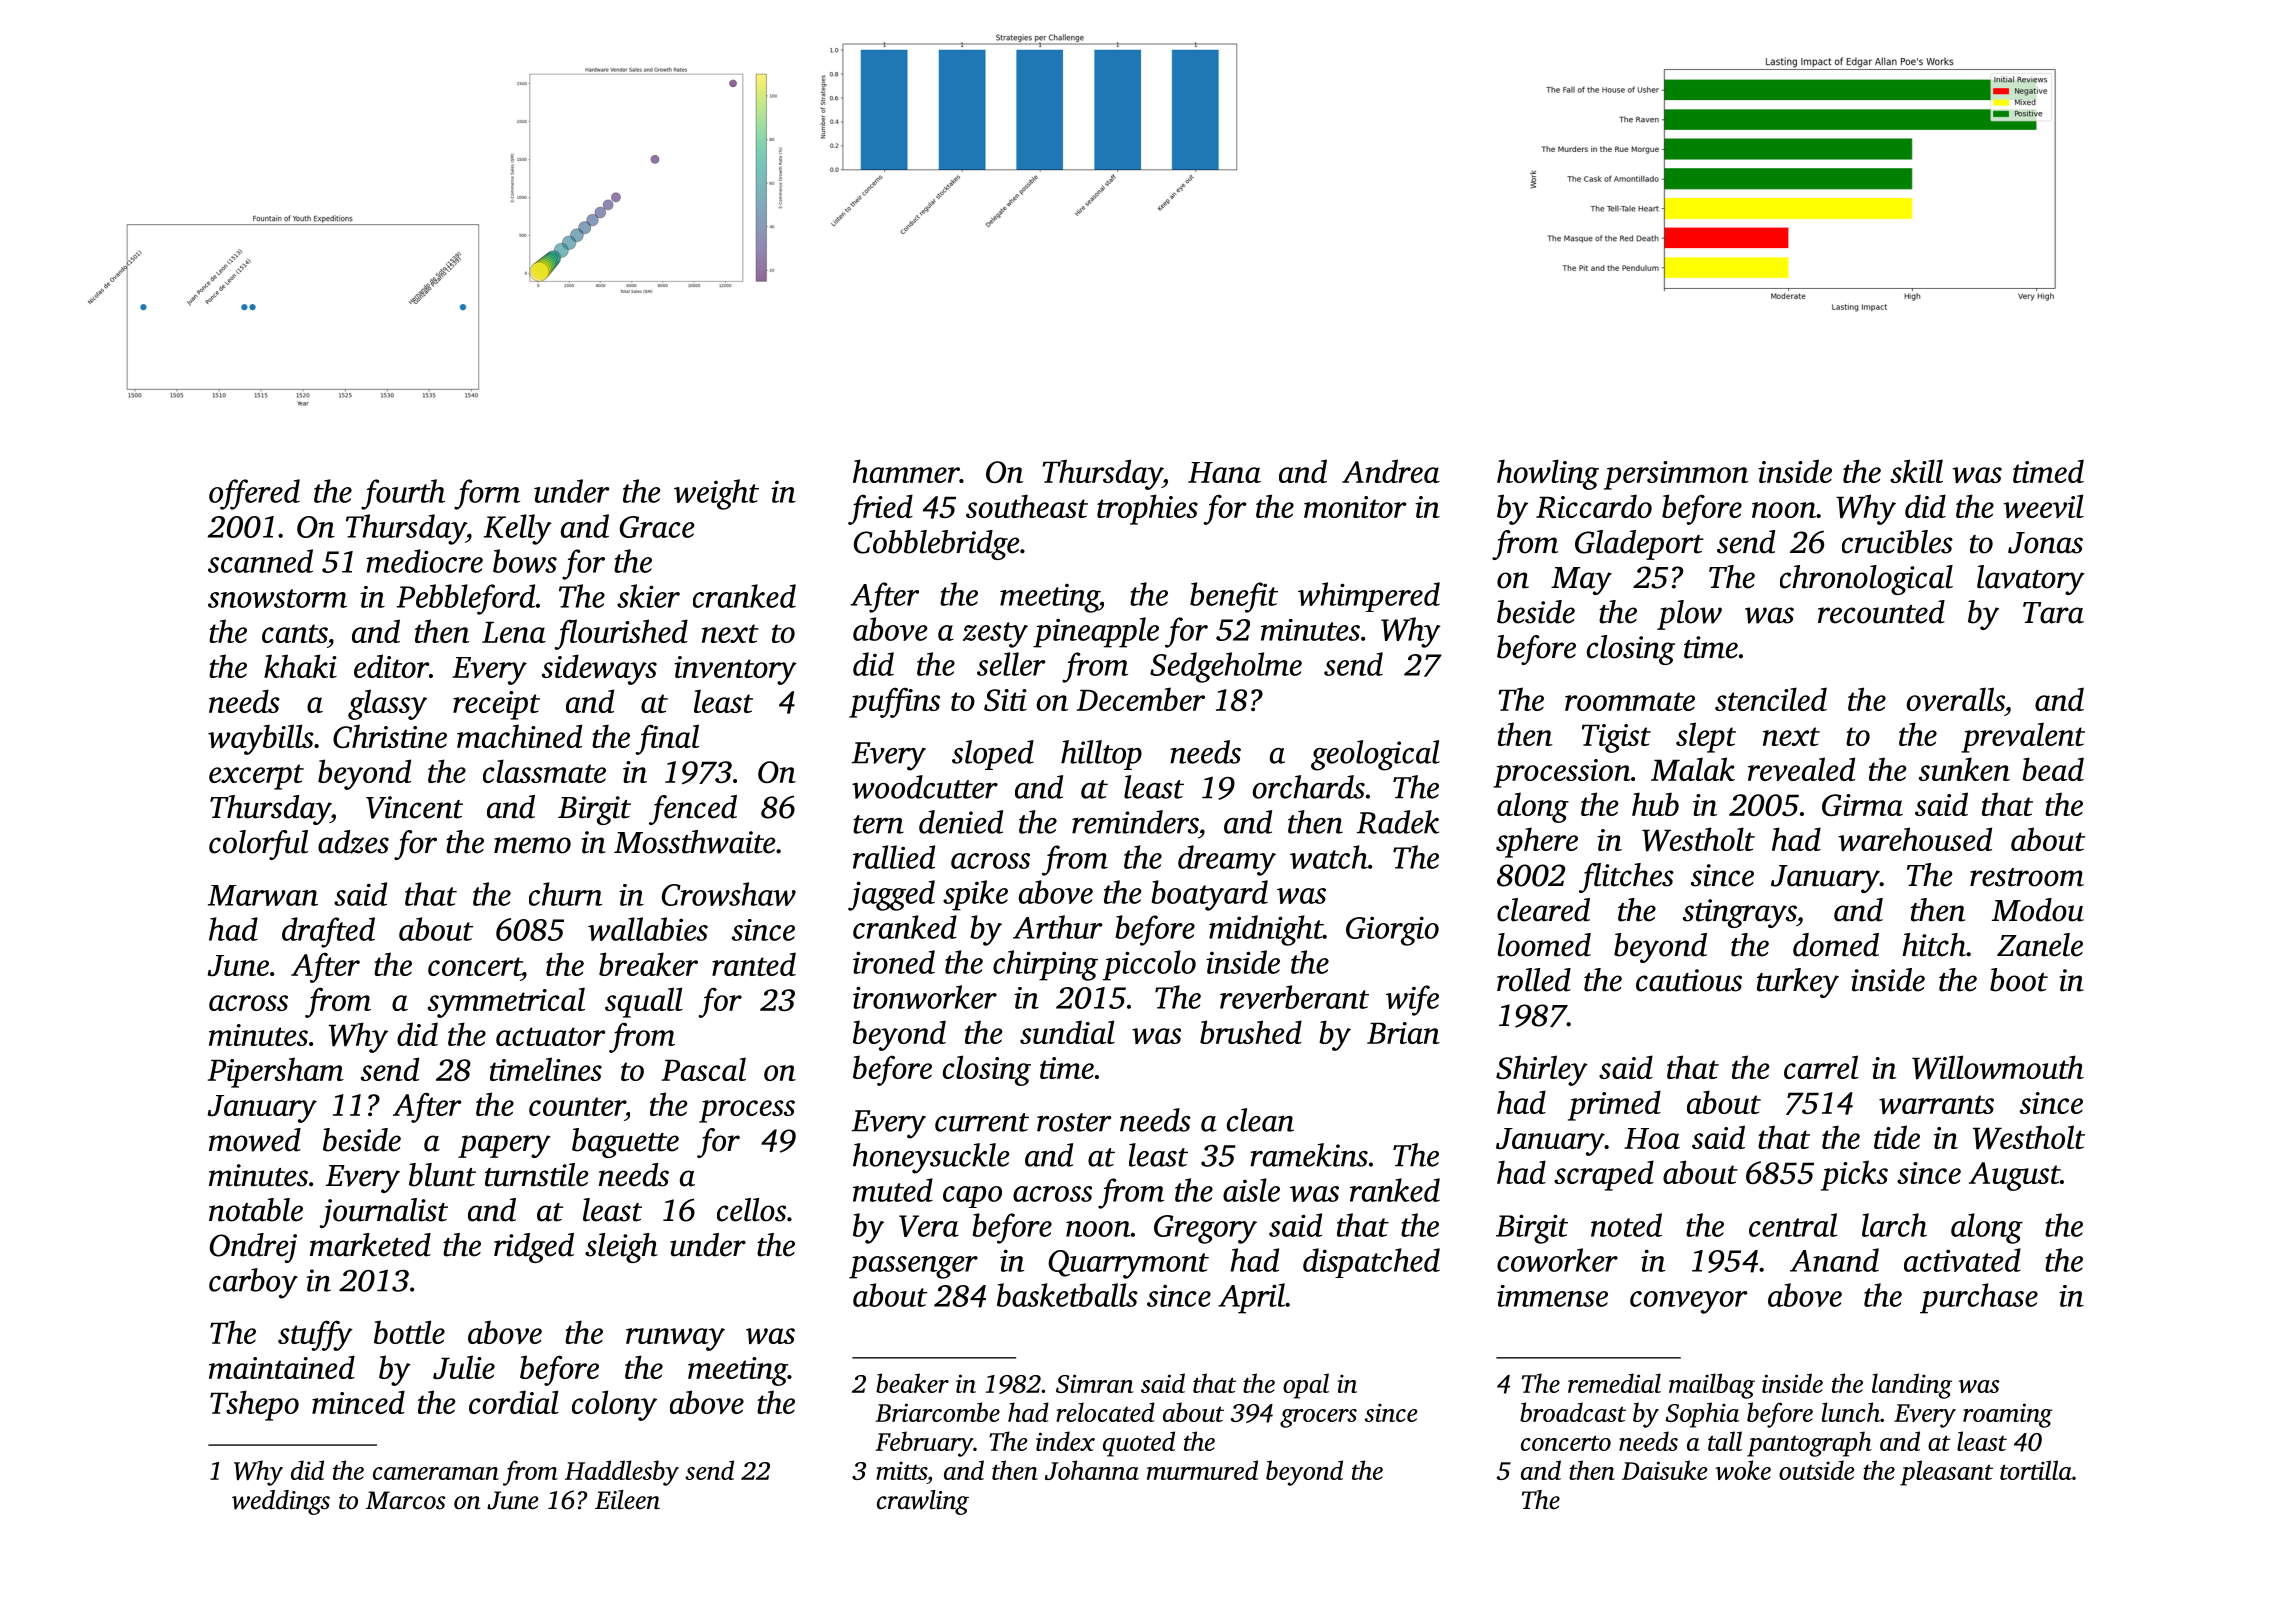  I want to click on persimmon, so click(1676, 475).
